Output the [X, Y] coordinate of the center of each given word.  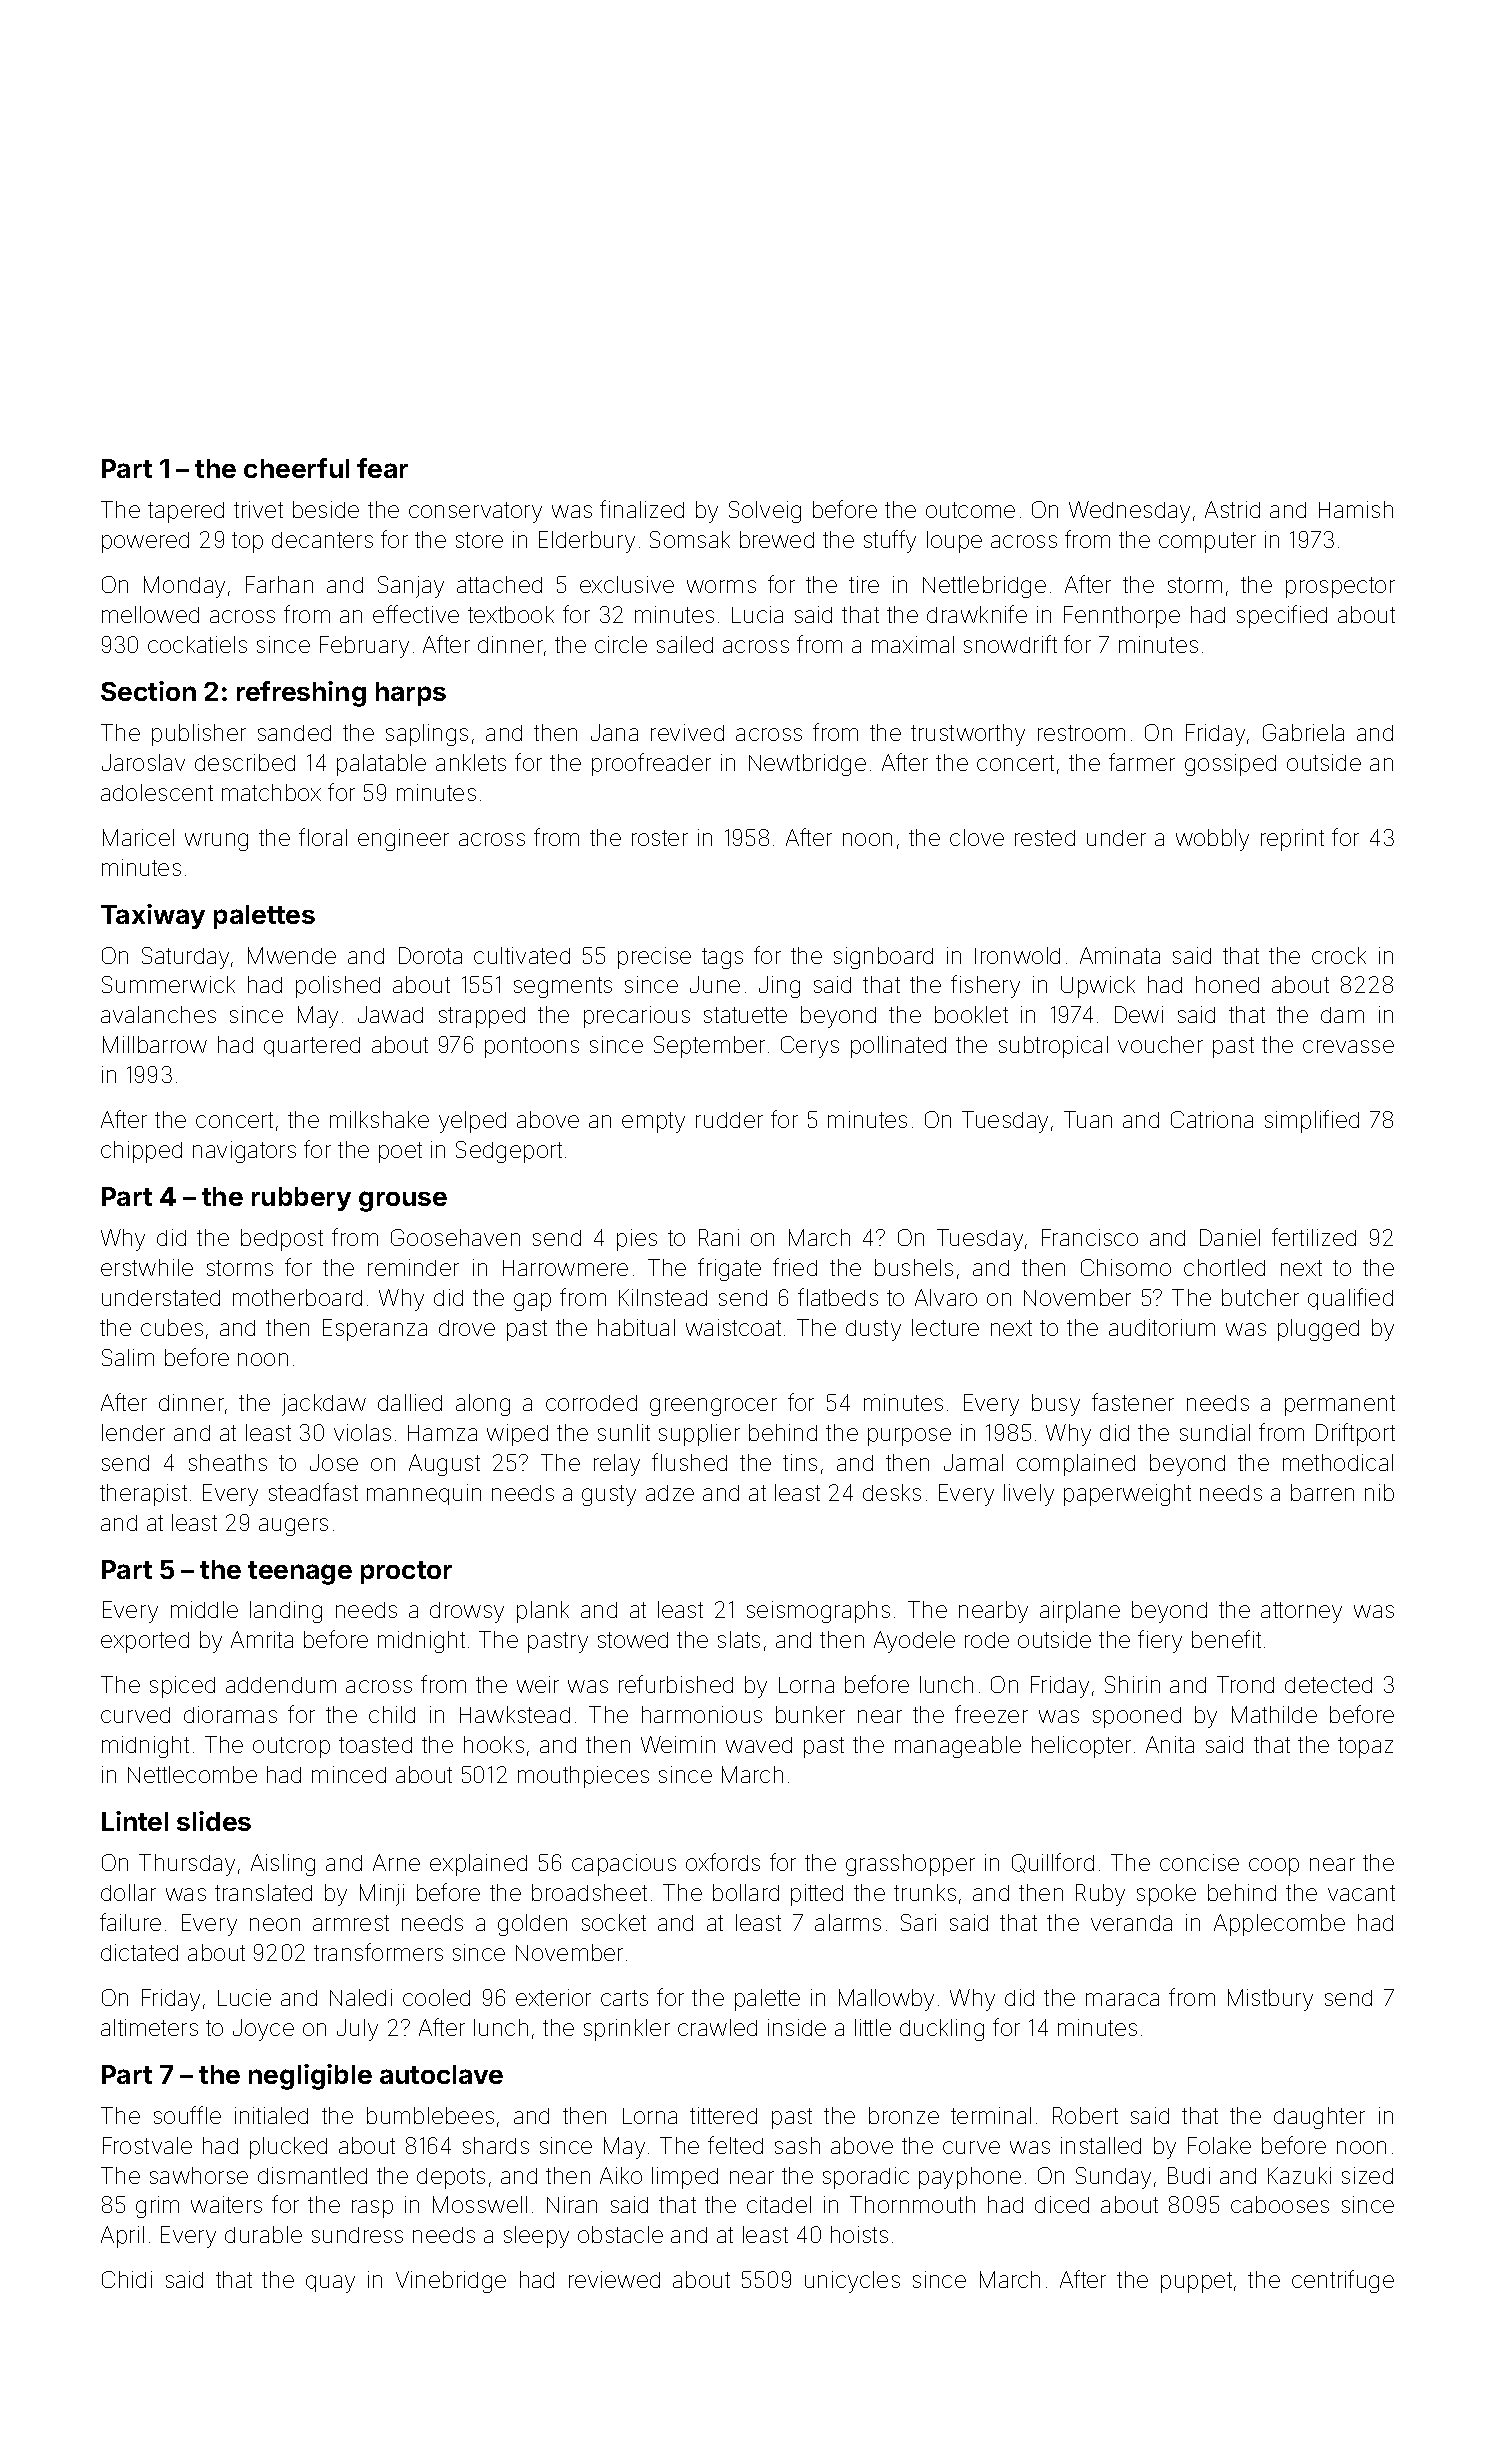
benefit [1226, 1639]
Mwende [292, 955]
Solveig [765, 512]
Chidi [127, 2279]
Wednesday [1129, 512]
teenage [300, 1573]
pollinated [898, 1047]
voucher [1160, 1044]
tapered [186, 512]
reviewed [614, 2279]
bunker [810, 1714]
